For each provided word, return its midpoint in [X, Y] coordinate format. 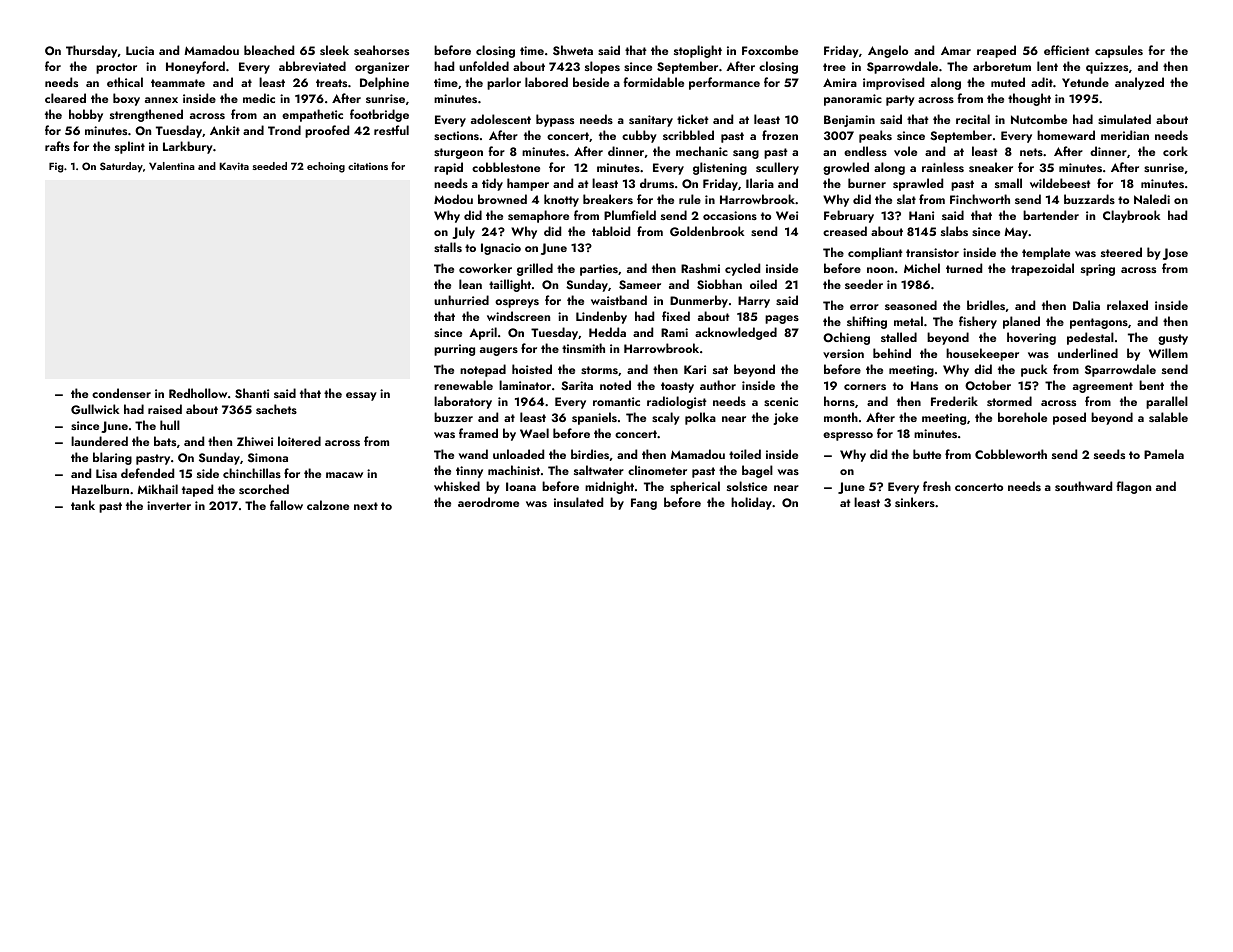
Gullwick [95, 409]
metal [908, 321]
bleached [269, 50]
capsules [1119, 51]
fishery [978, 322]
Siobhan [719, 284]
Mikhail [157, 489]
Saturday [121, 167]
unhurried [461, 300]
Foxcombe [770, 50]
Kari [695, 369]
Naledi [1152, 199]
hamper [528, 184]
